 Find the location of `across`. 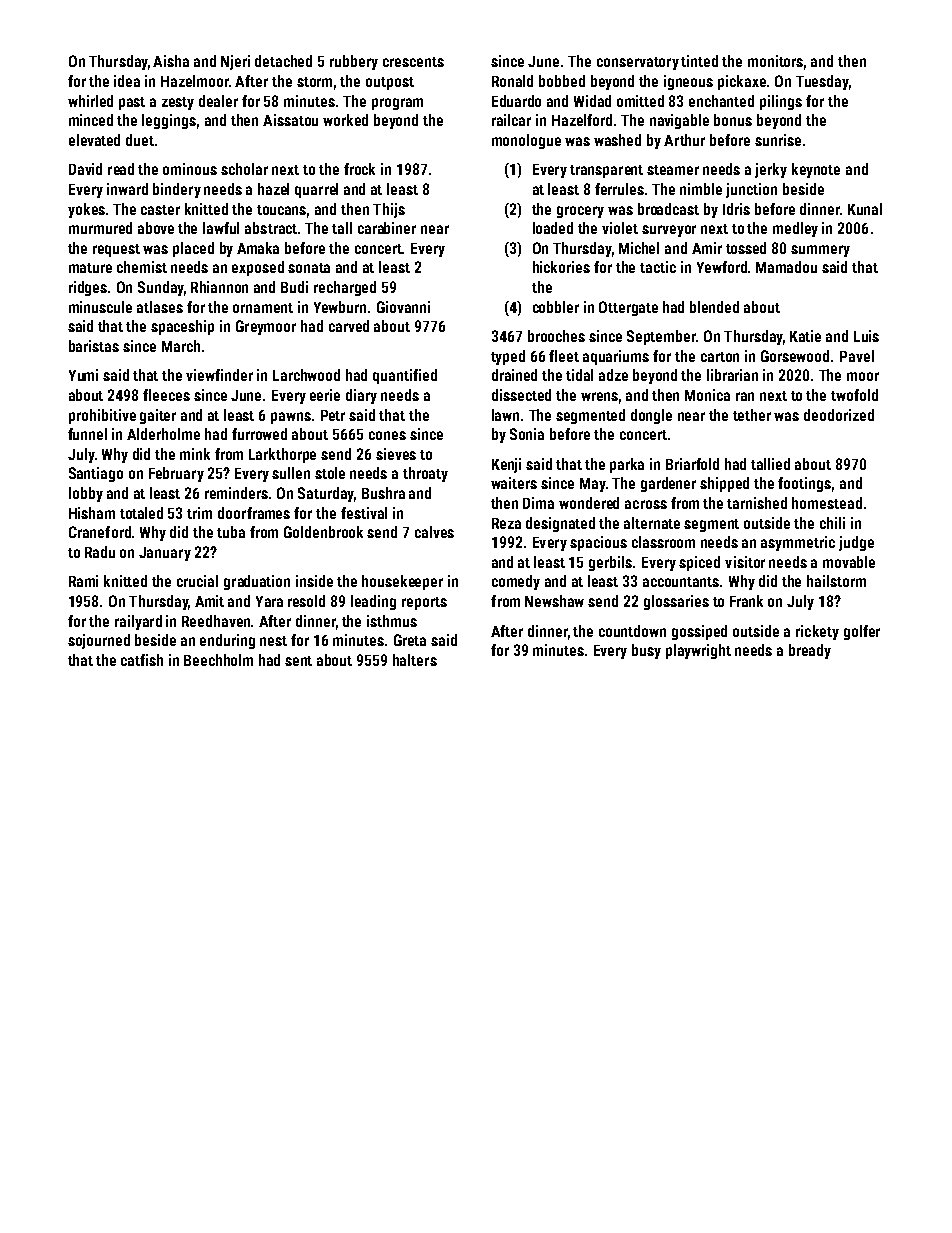

across is located at coordinates (646, 504).
